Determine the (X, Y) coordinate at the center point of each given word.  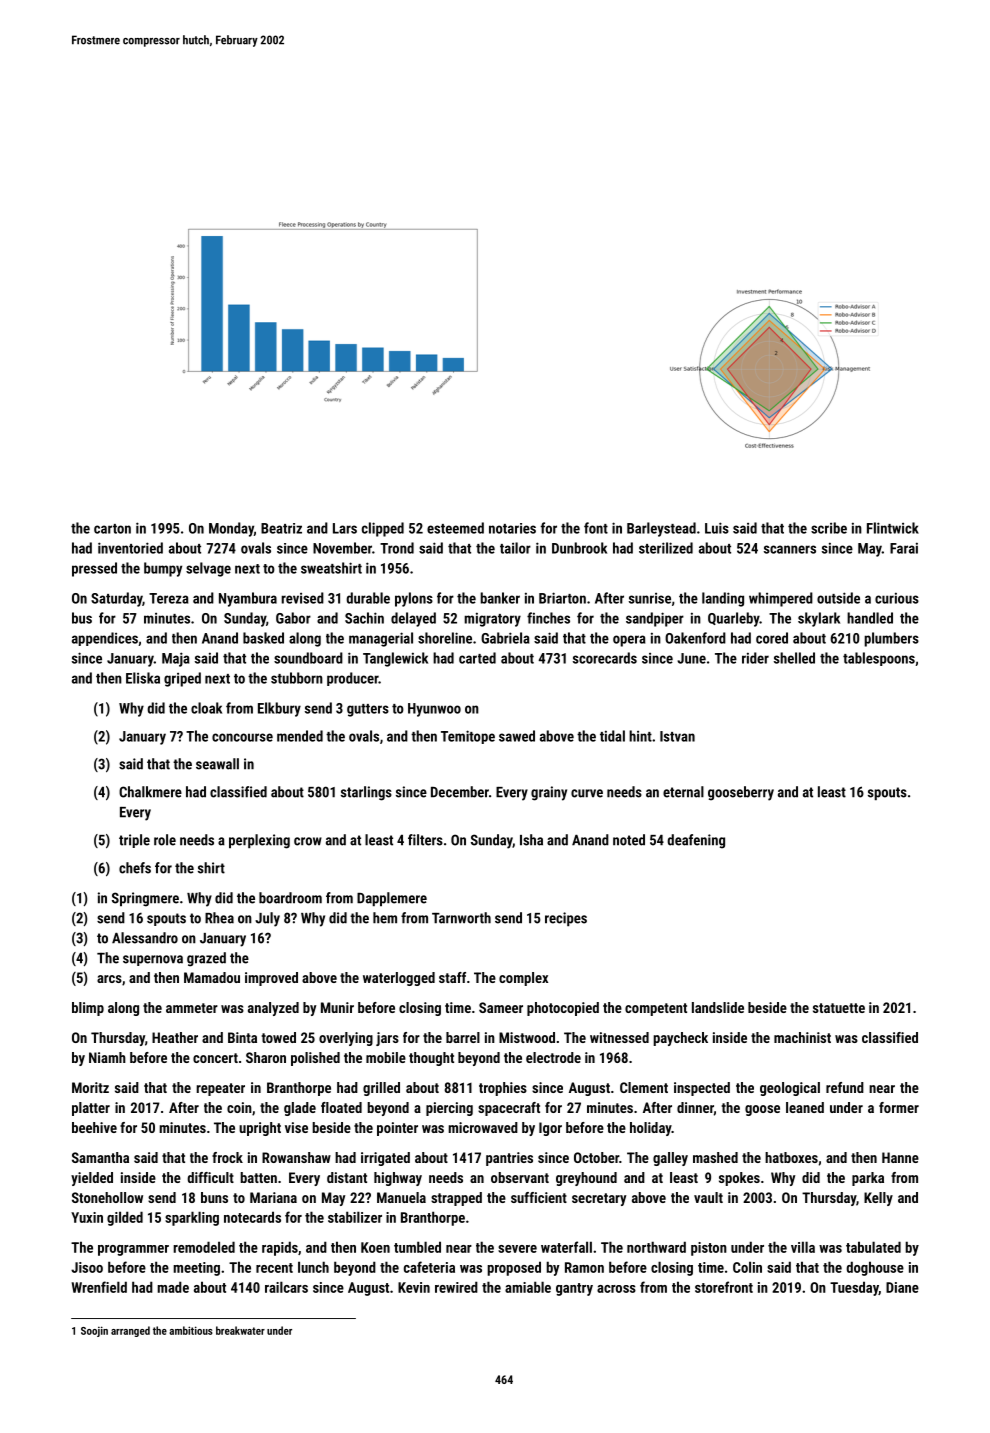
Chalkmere (150, 792)
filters (425, 840)
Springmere (145, 899)
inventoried (130, 548)
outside (838, 598)
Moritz (90, 1087)
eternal (683, 792)
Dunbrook (579, 548)
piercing (449, 1109)
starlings (366, 793)
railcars (286, 1287)
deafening (696, 841)
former (899, 1107)
